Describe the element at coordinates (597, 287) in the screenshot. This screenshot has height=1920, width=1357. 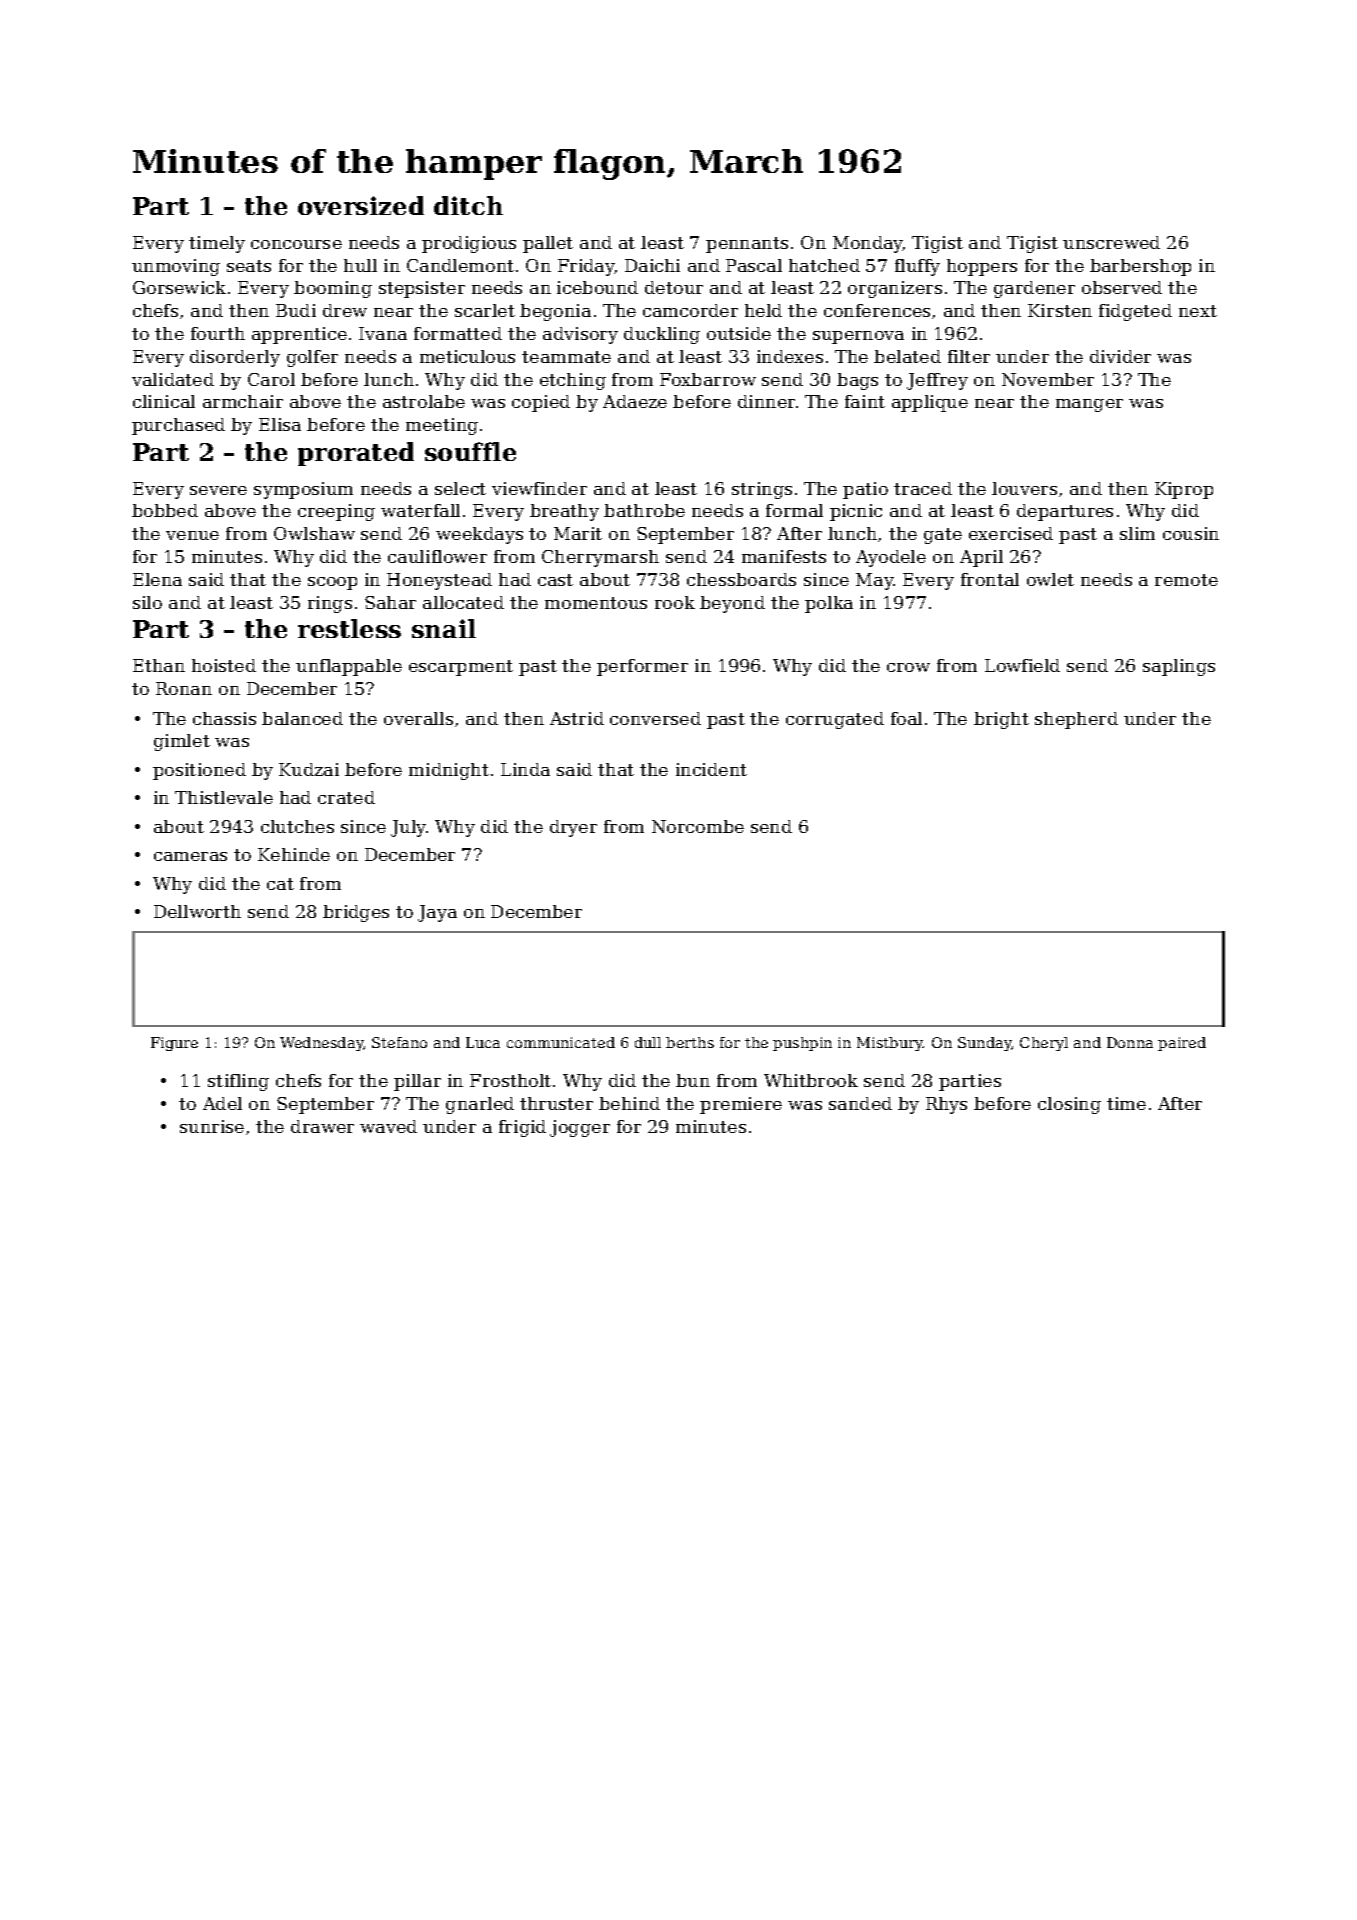
I see `icebound` at that location.
